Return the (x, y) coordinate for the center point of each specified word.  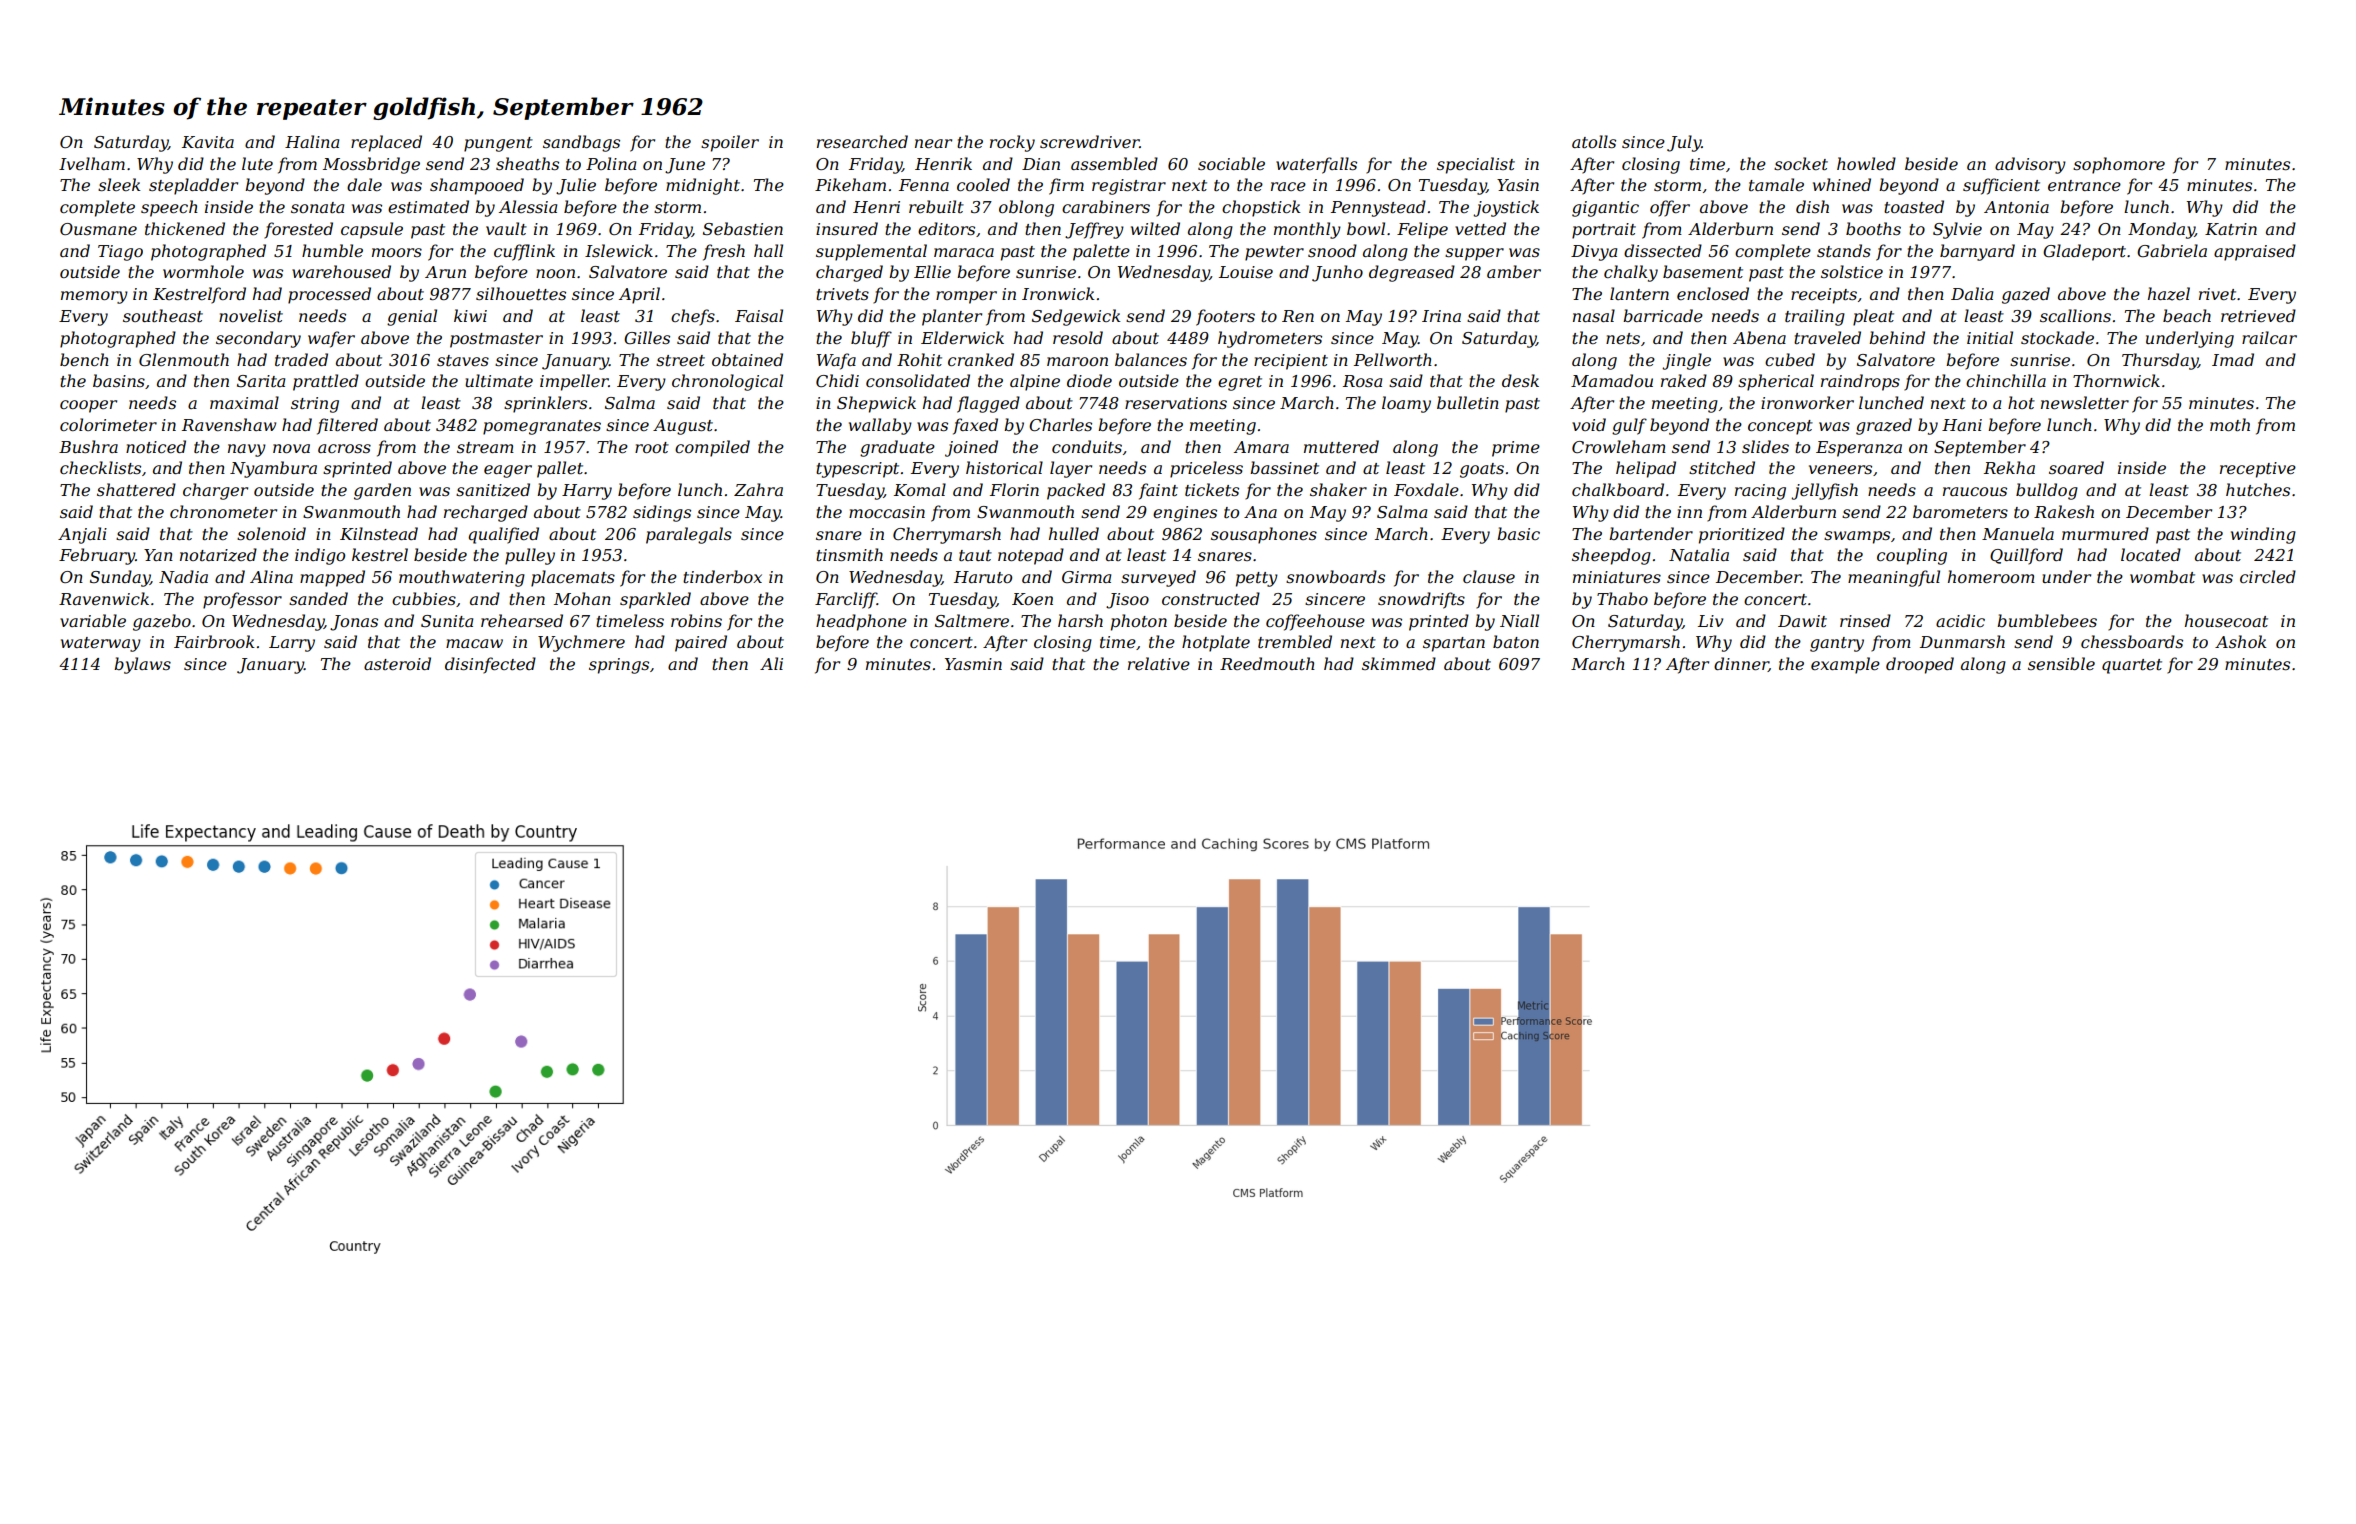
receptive (2258, 470)
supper (1474, 254)
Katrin (2231, 229)
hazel (2169, 294)
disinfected (490, 665)
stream (485, 447)
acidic (1960, 620)
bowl (1366, 228)
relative (1159, 663)
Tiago (120, 253)
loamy (1406, 404)
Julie (576, 186)
